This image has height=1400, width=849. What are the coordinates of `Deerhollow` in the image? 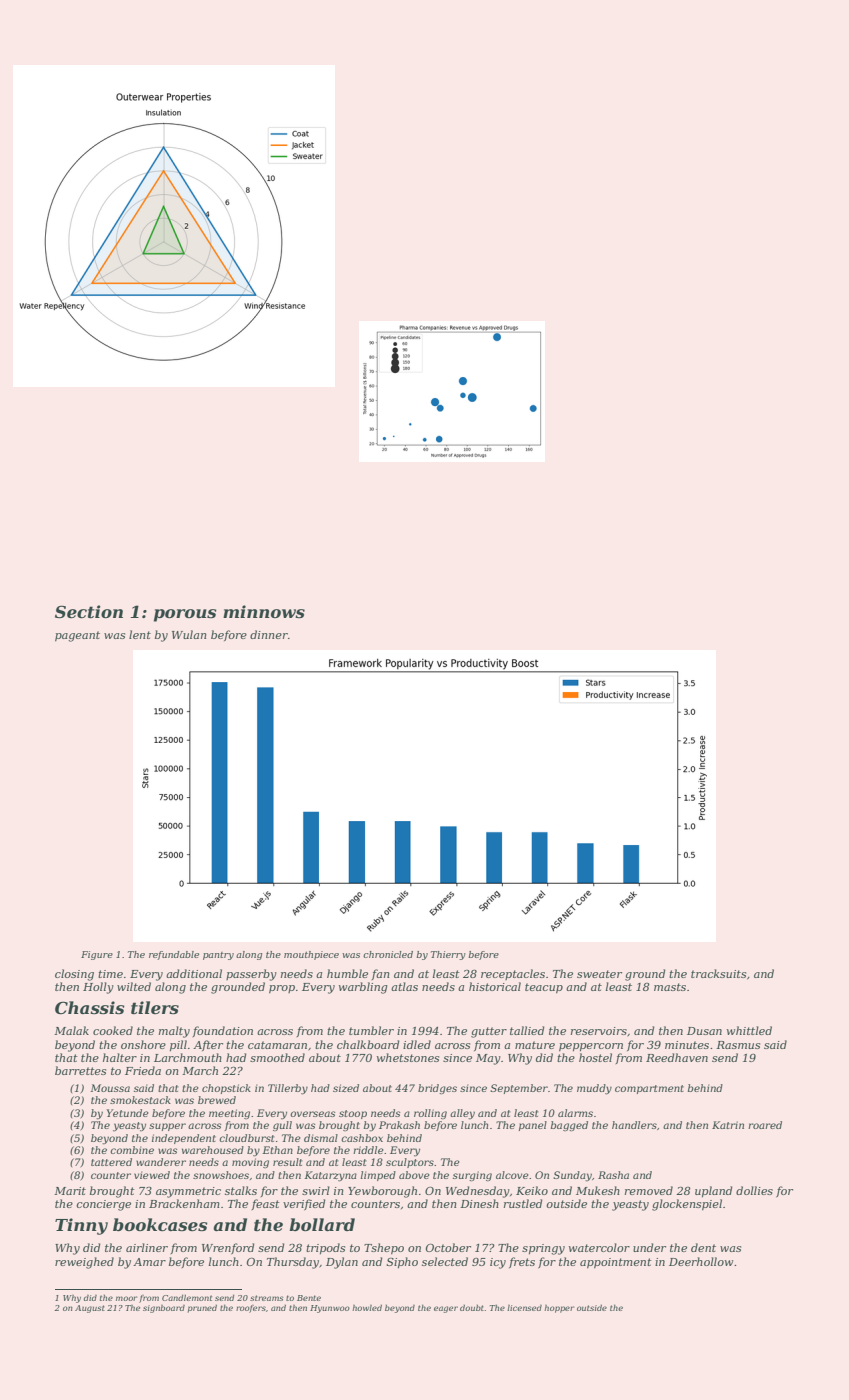 It's located at (701, 1261).
